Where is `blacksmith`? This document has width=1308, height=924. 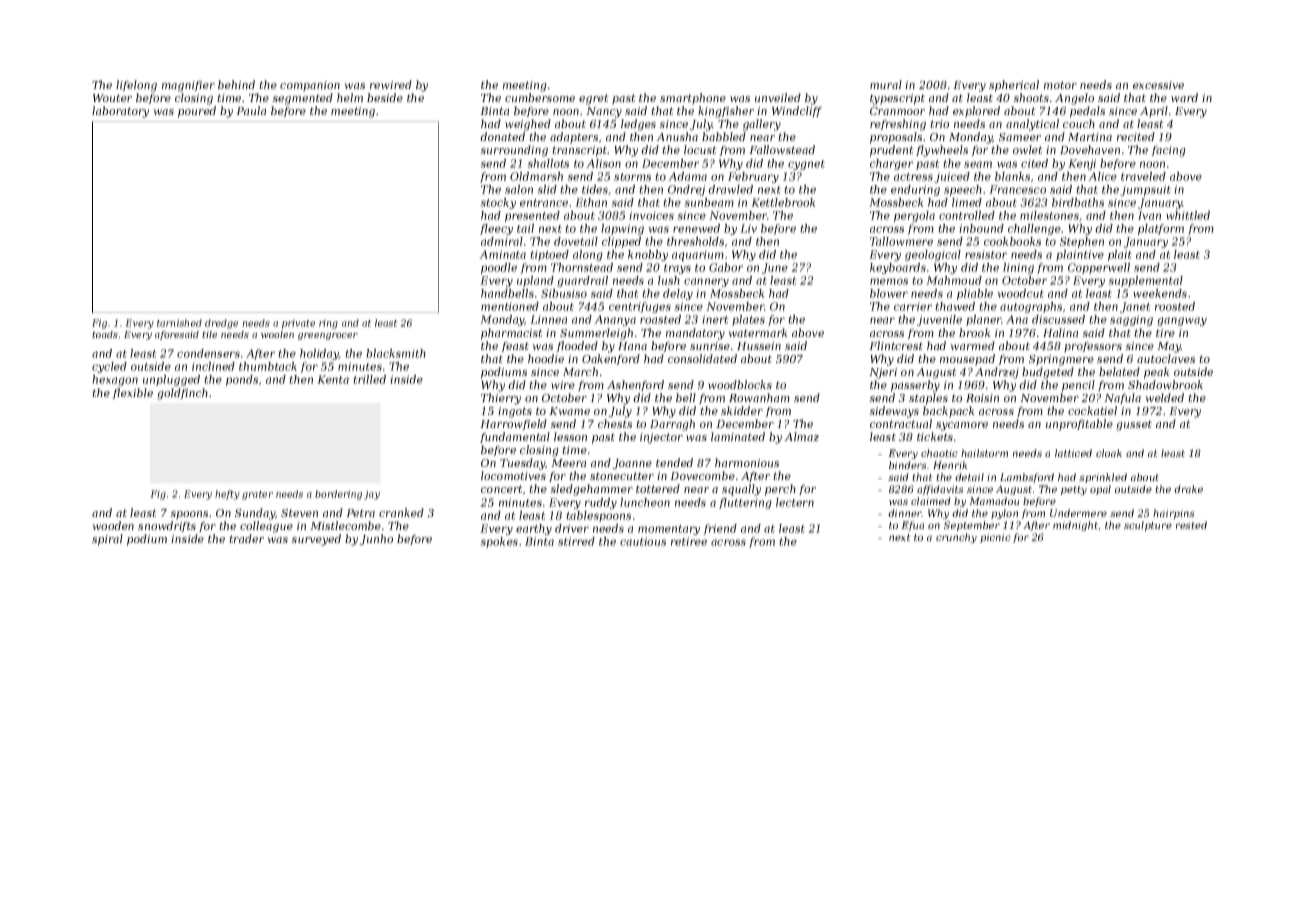
blacksmith is located at coordinates (396, 353).
